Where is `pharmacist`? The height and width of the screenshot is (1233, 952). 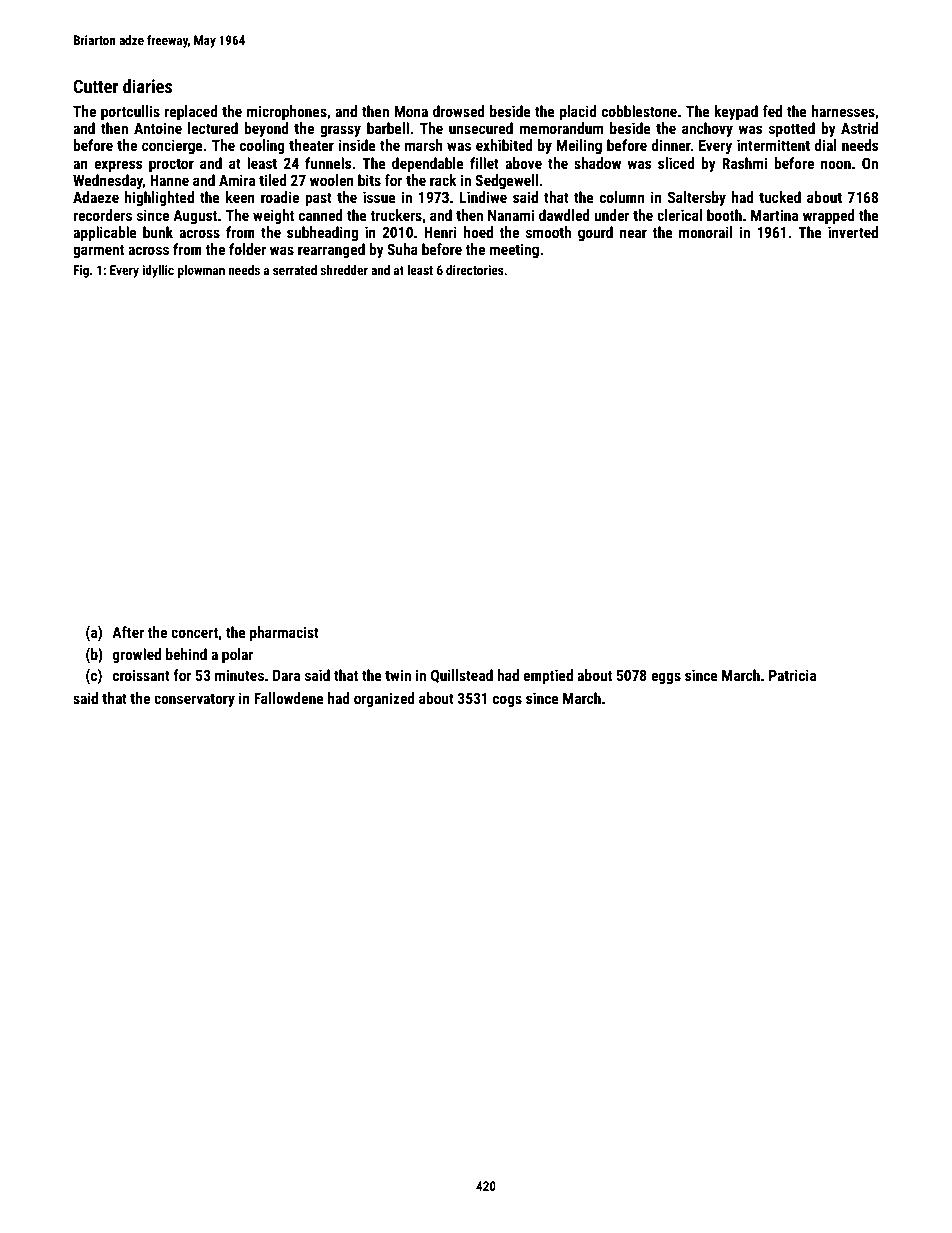 pharmacist is located at coordinates (284, 633).
